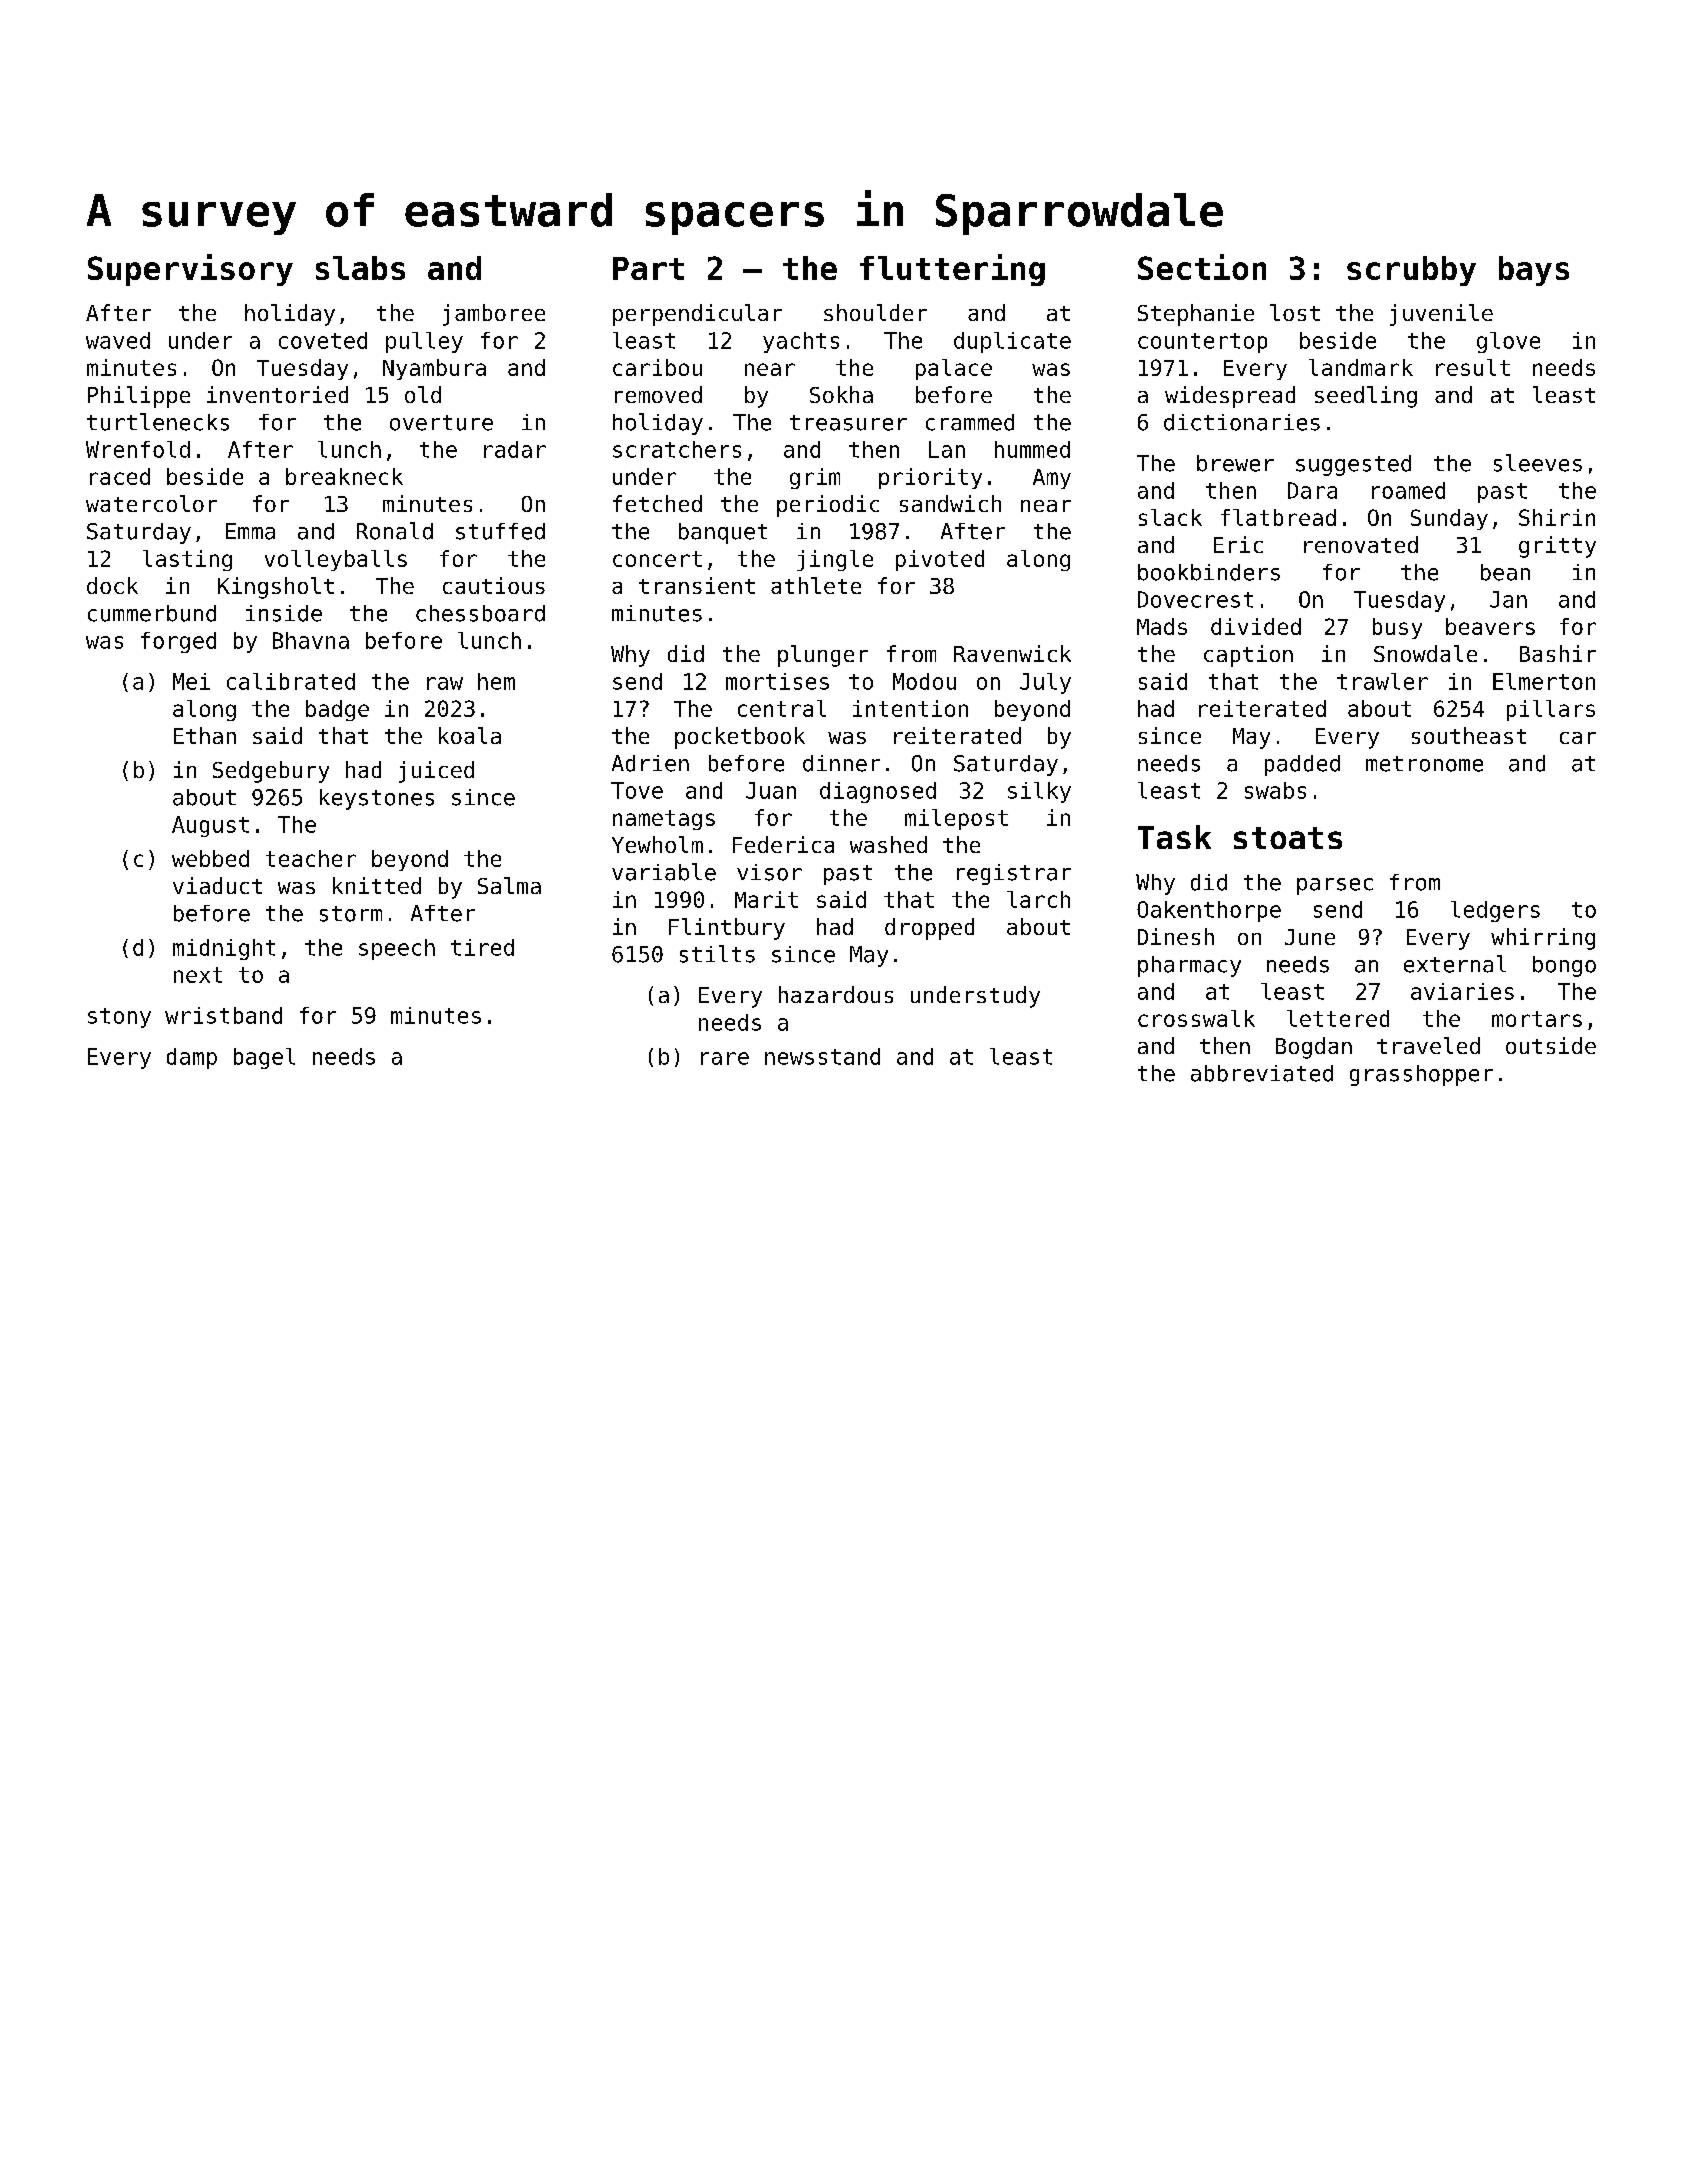 The image size is (1683, 2178). Describe the element at coordinates (1538, 463) in the screenshot. I see `sleeves` at that location.
